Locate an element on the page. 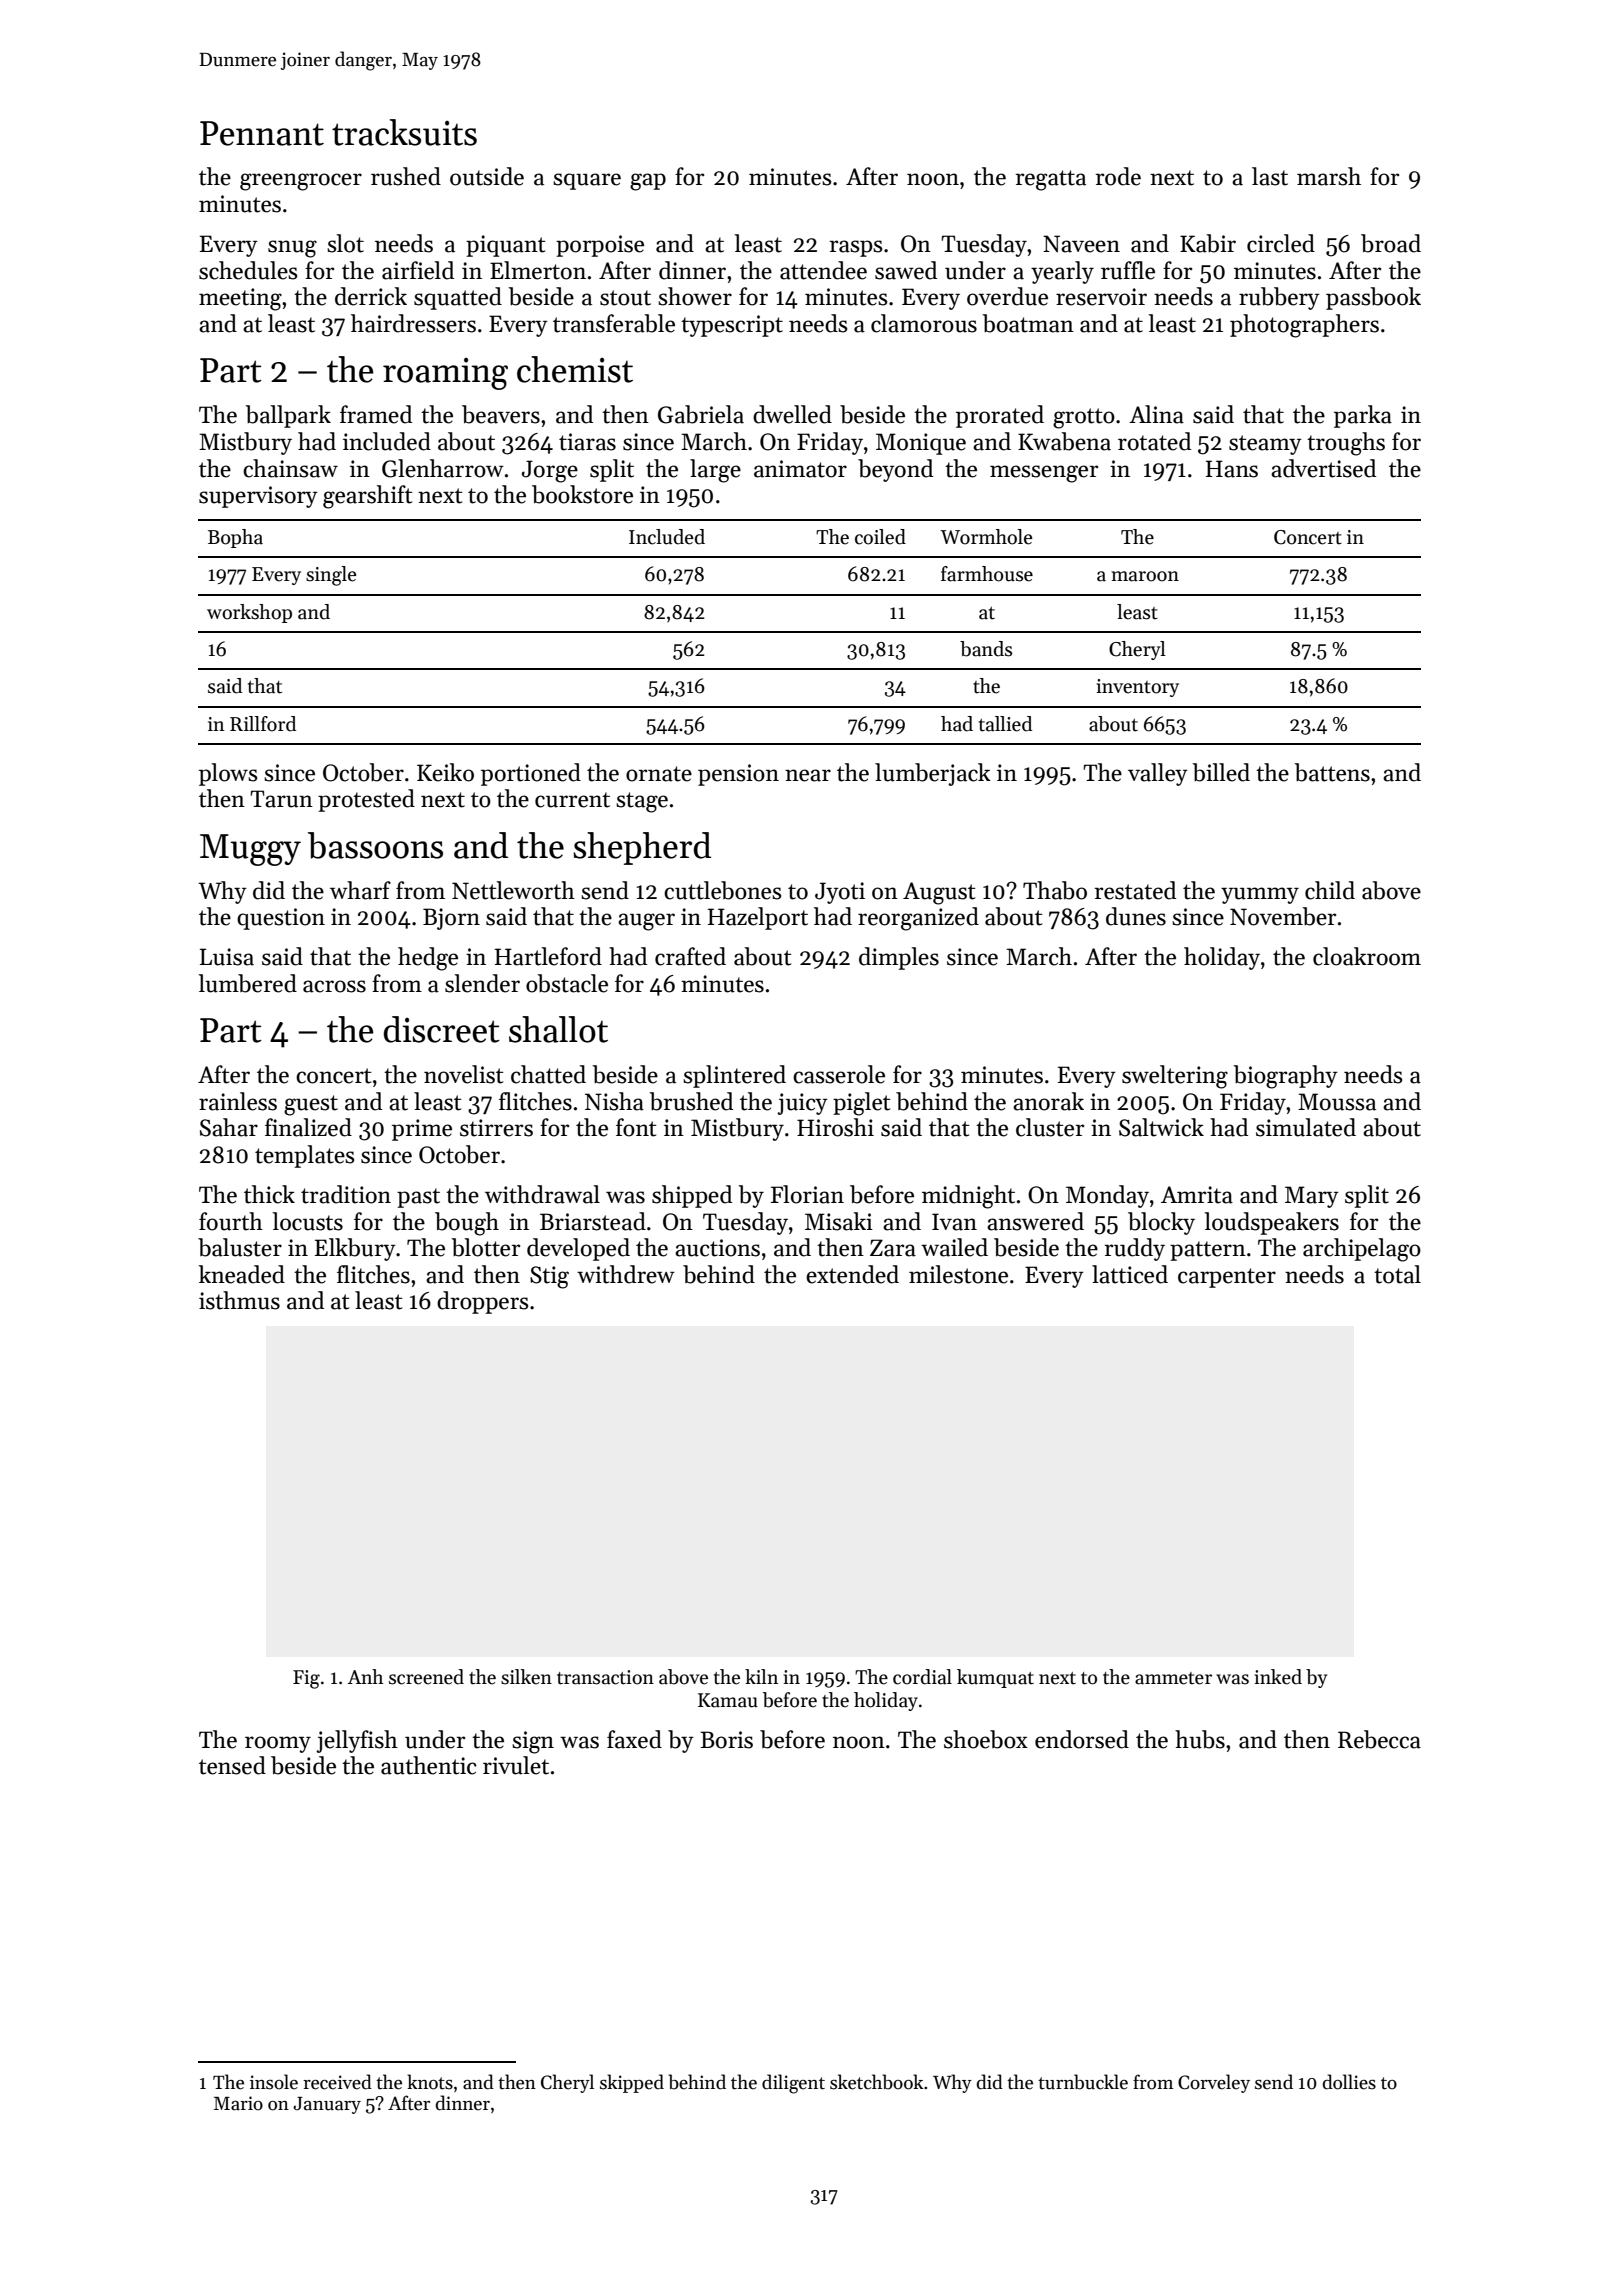  received is located at coordinates (337, 2082).
